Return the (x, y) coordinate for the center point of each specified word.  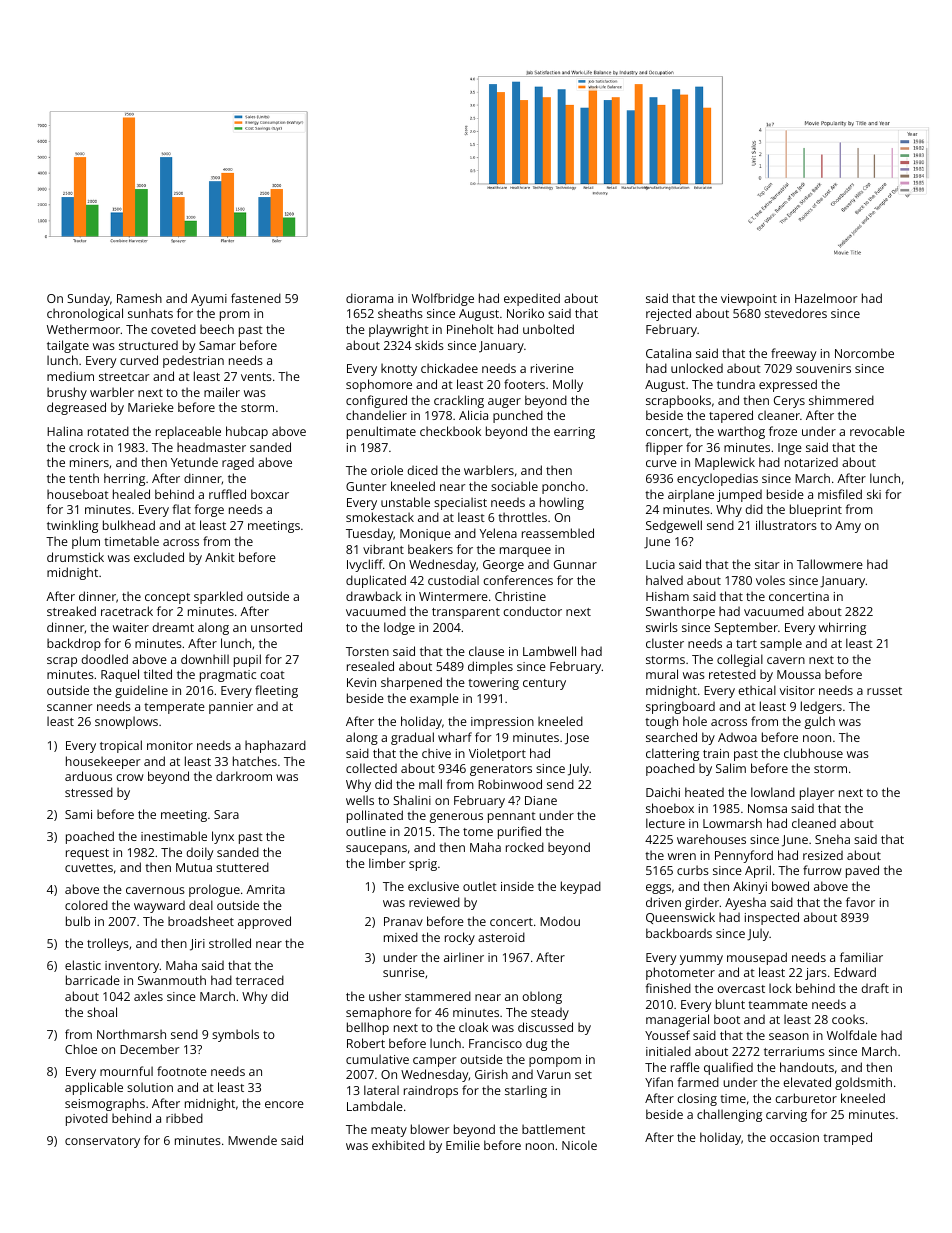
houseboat (78, 494)
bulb (78, 921)
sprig (423, 865)
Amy (848, 527)
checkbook (450, 431)
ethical (757, 690)
